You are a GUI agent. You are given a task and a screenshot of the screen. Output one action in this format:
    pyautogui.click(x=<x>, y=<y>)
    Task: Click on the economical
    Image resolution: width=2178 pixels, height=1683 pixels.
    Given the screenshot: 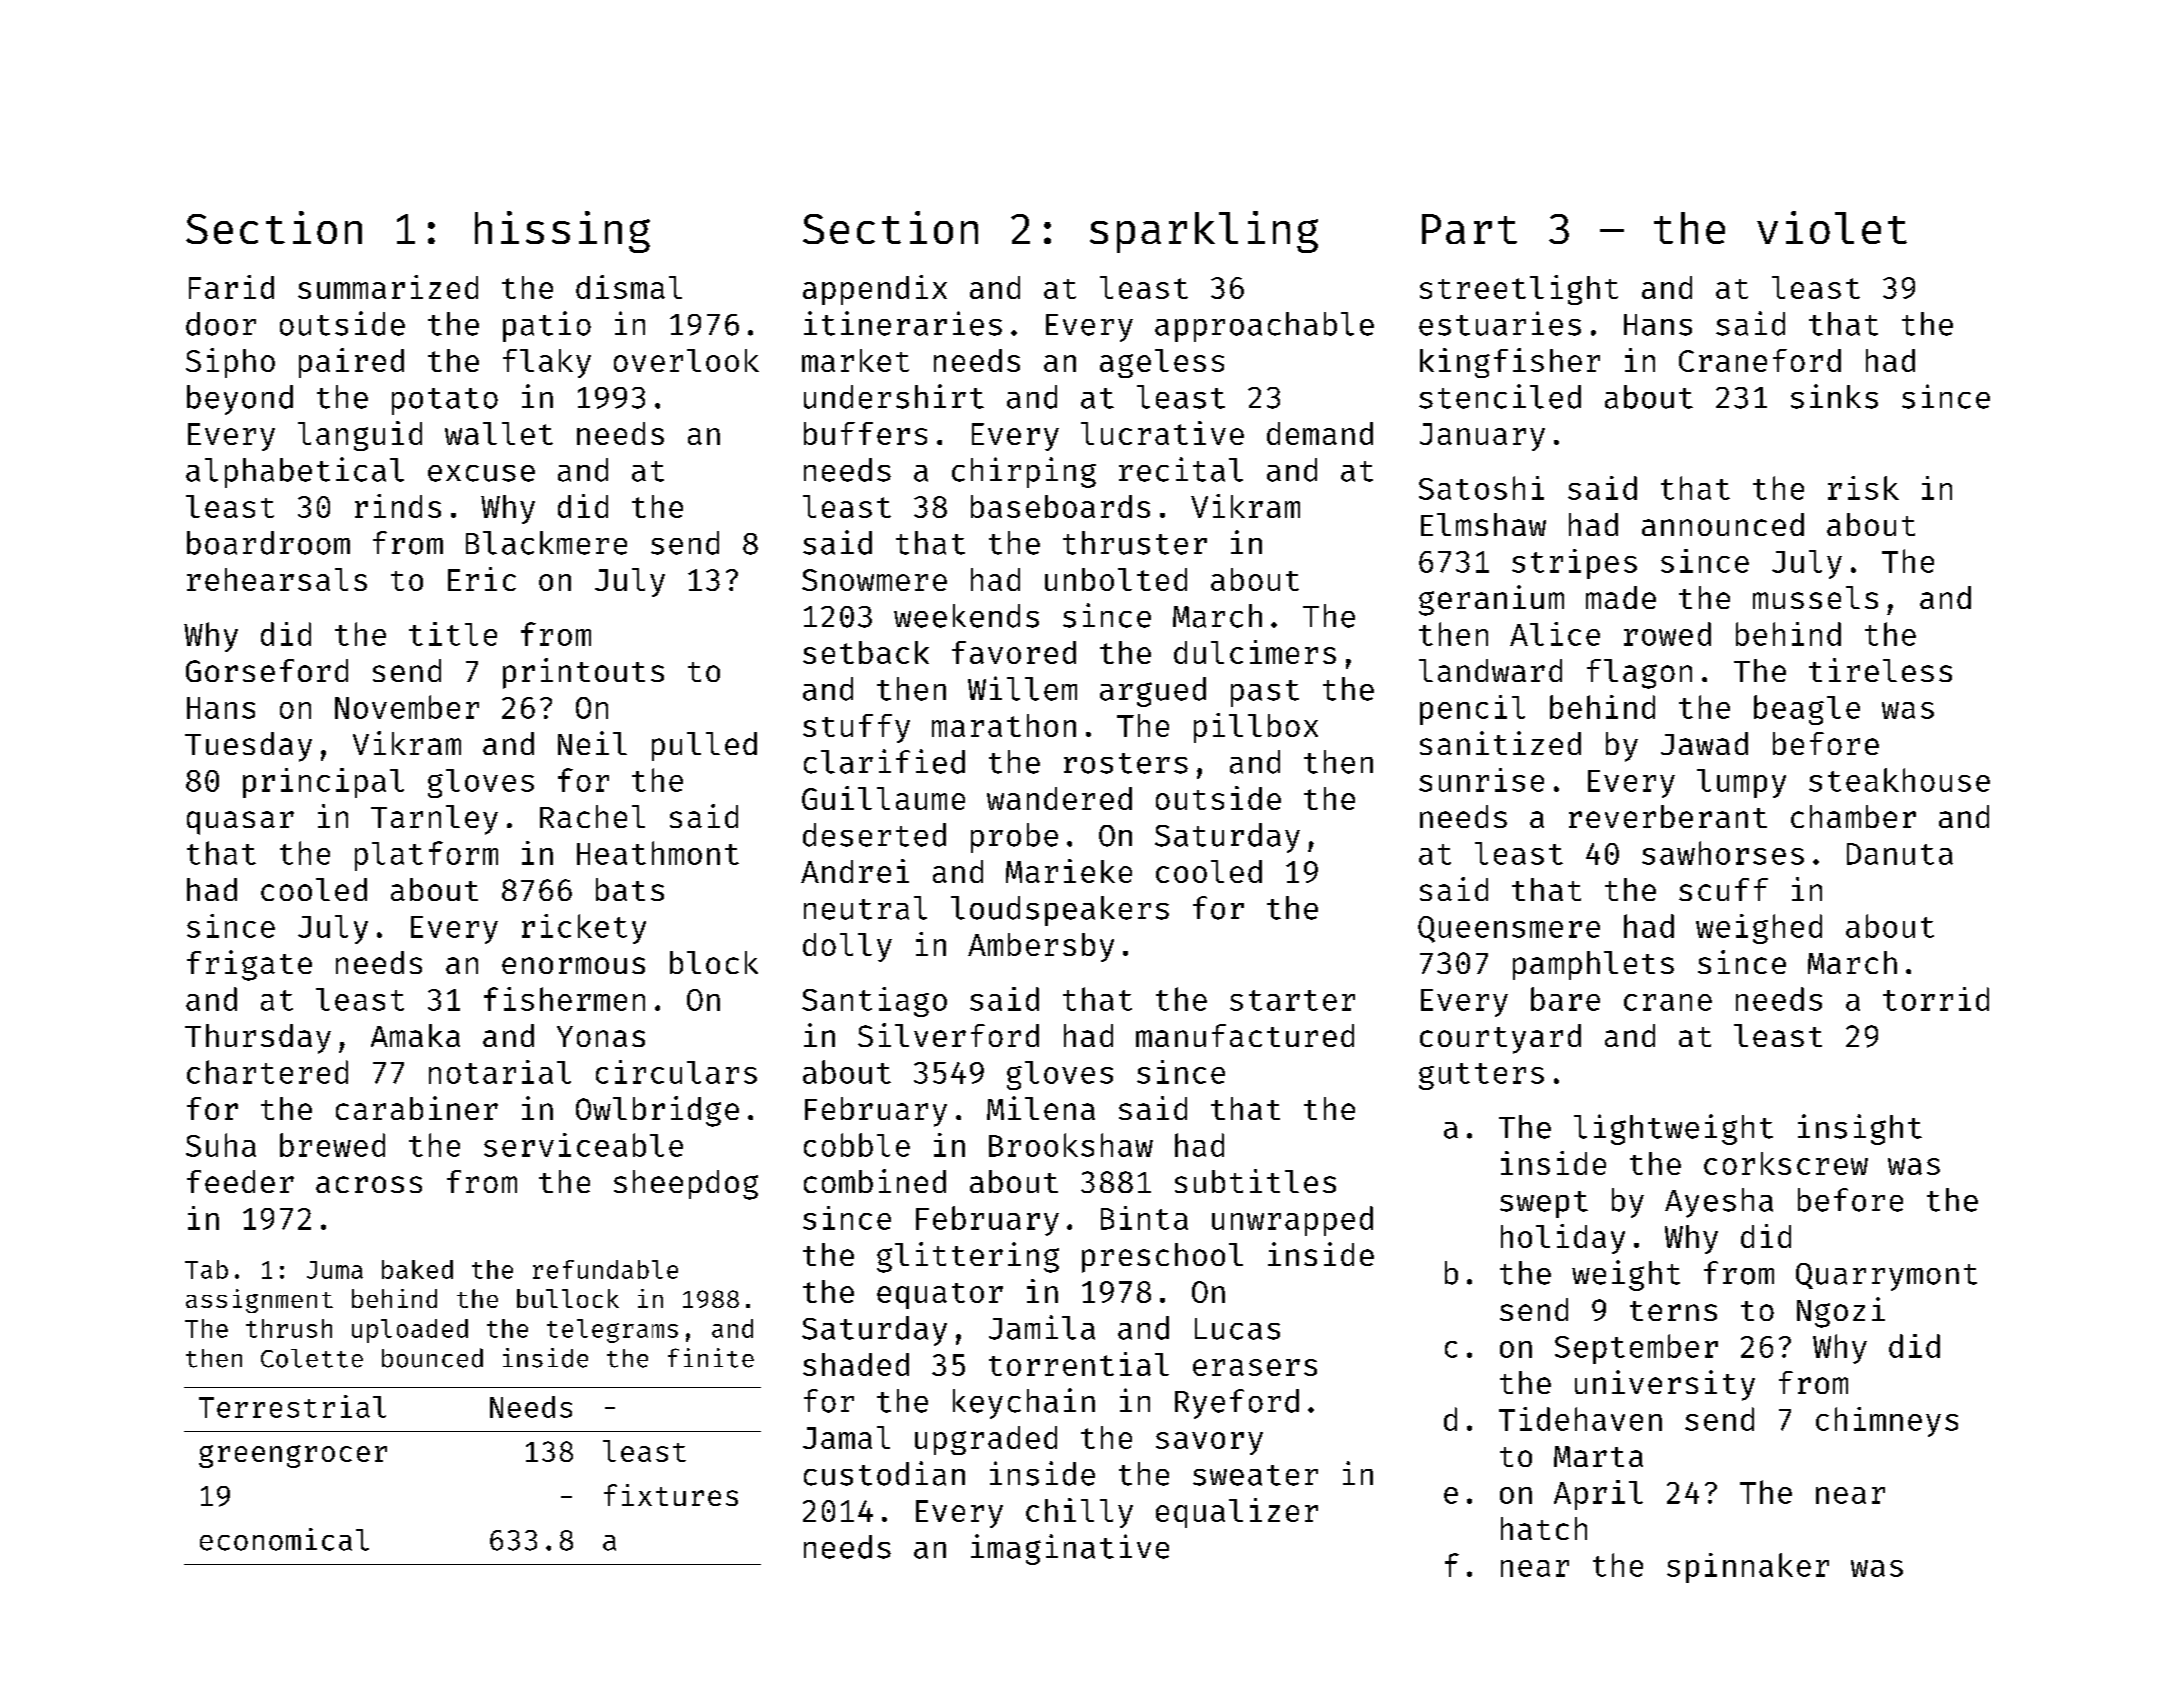 What is the action you would take?
    pyautogui.click(x=284, y=1539)
